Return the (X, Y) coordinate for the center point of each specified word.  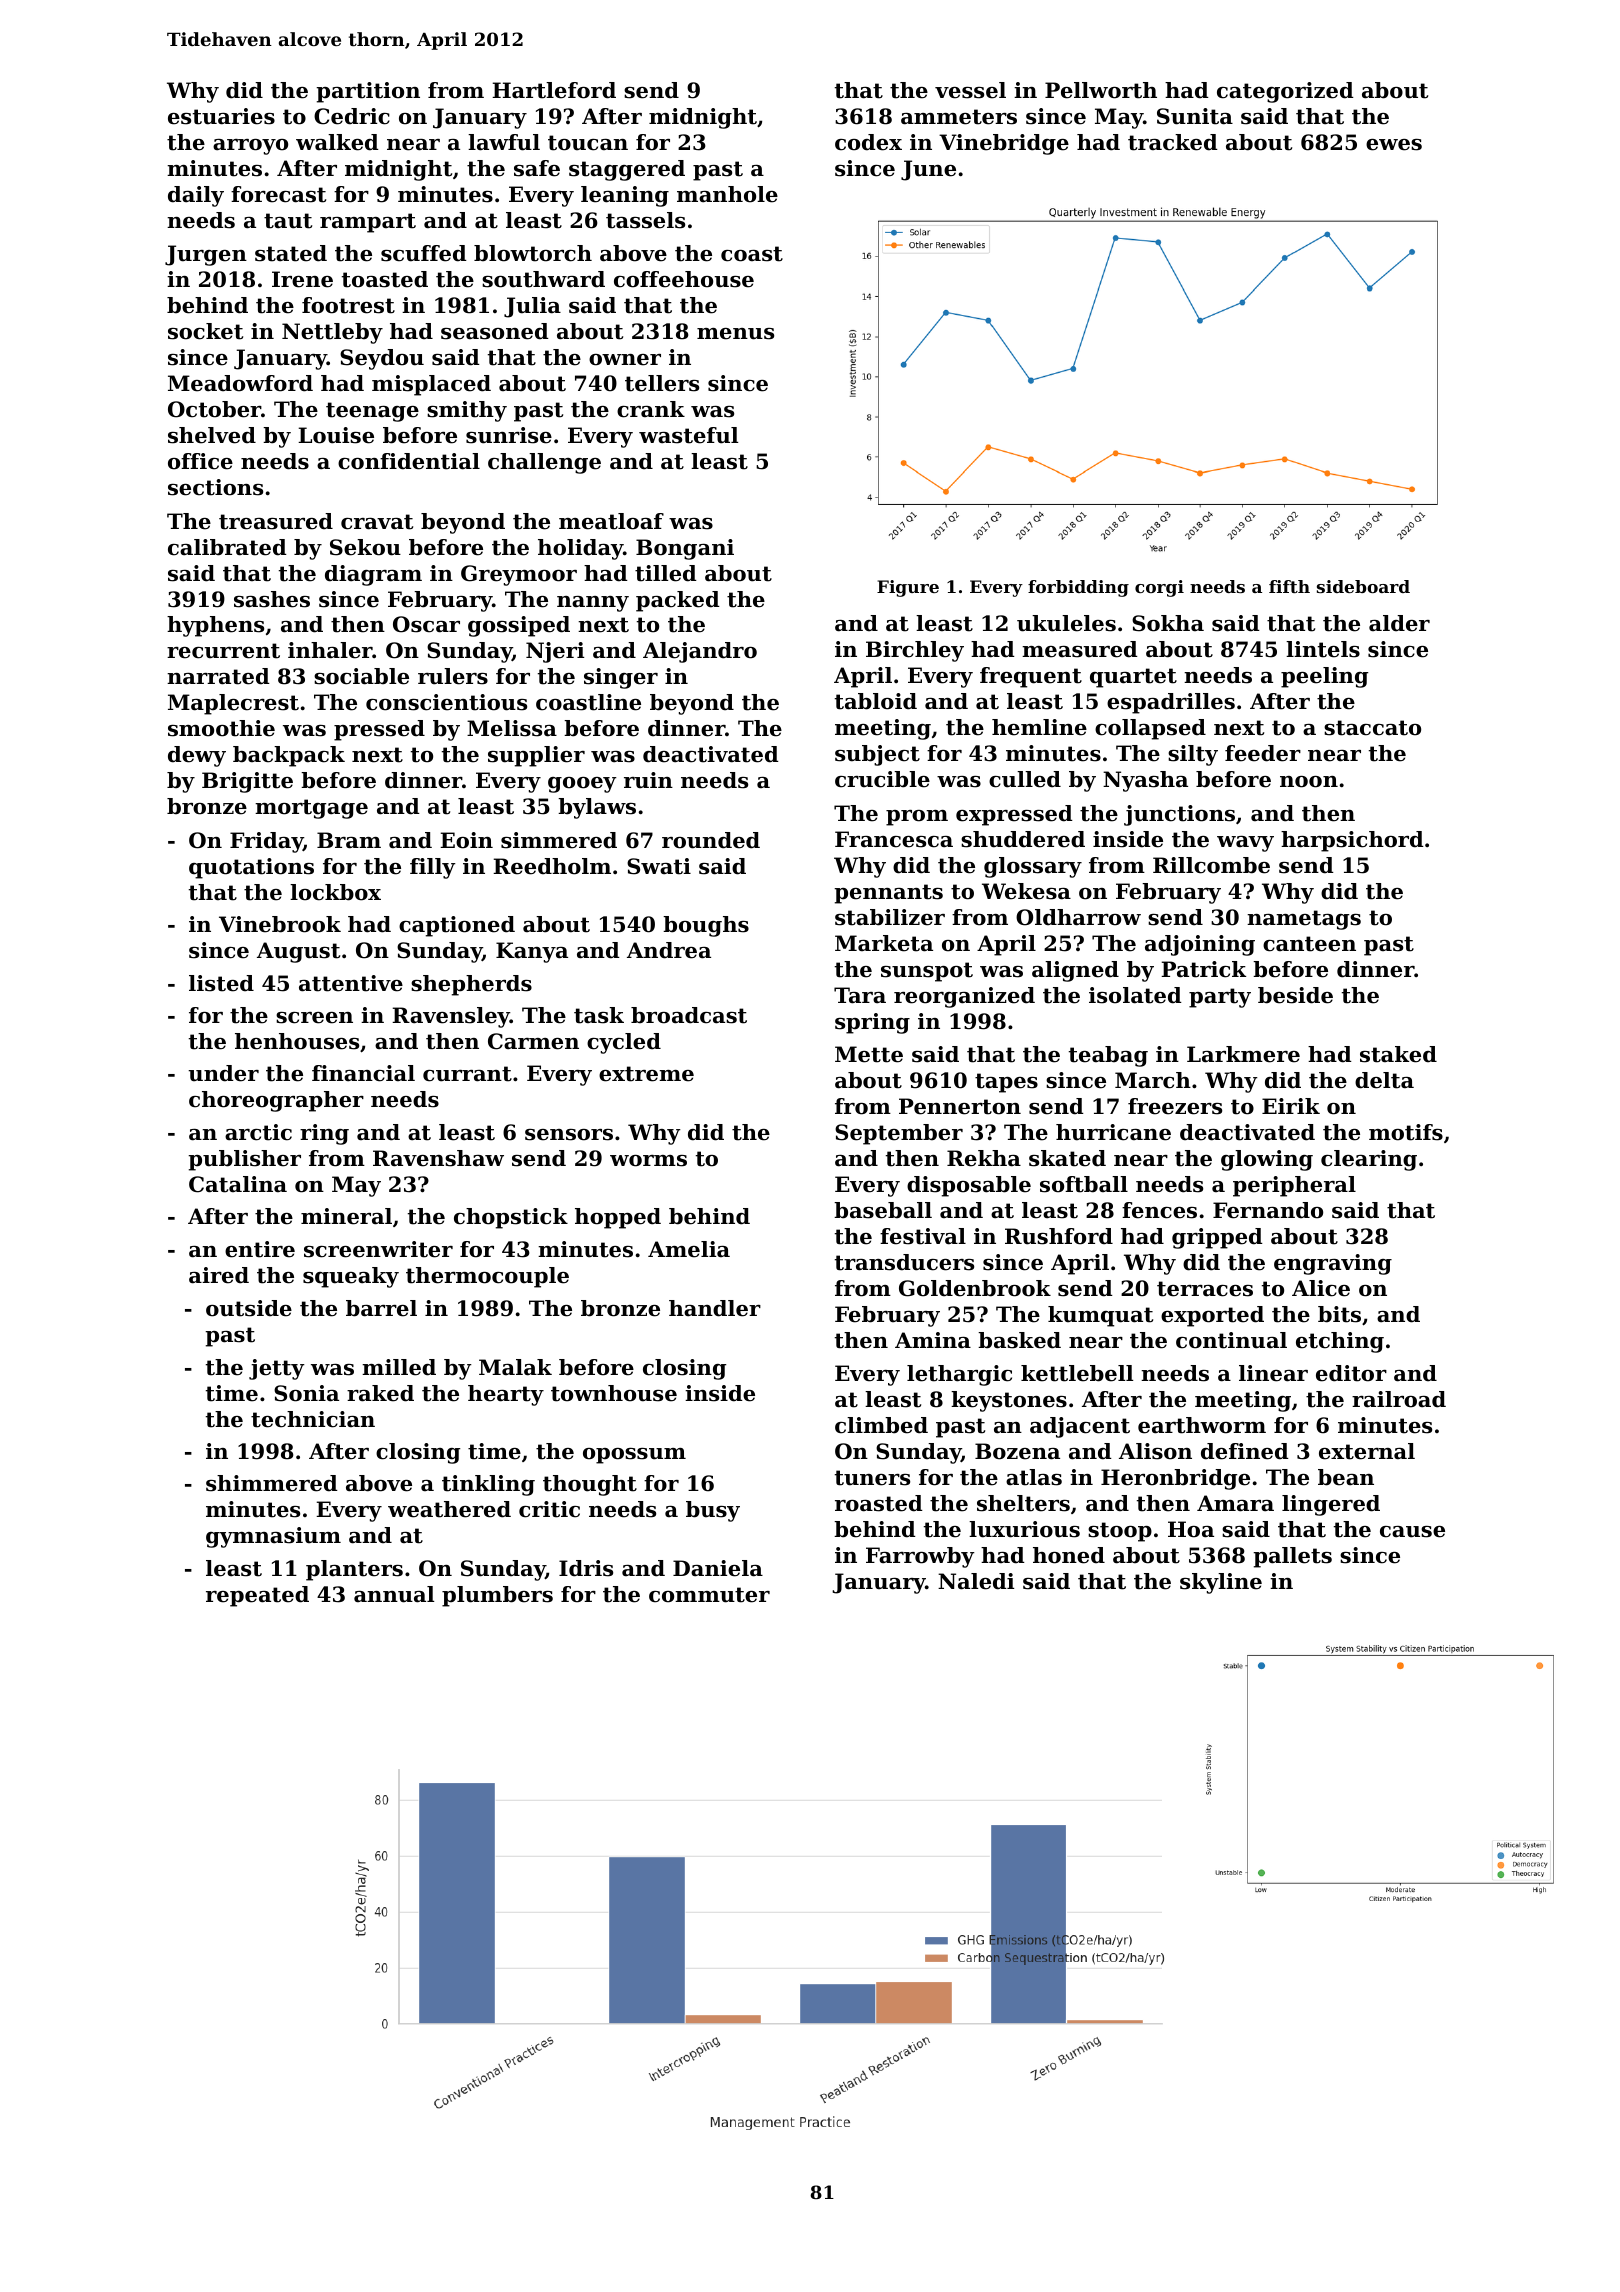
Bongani (685, 549)
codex (868, 142)
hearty (506, 1395)
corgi (1159, 588)
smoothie (221, 728)
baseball (883, 1210)
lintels (1323, 649)
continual (1231, 1340)
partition (368, 92)
